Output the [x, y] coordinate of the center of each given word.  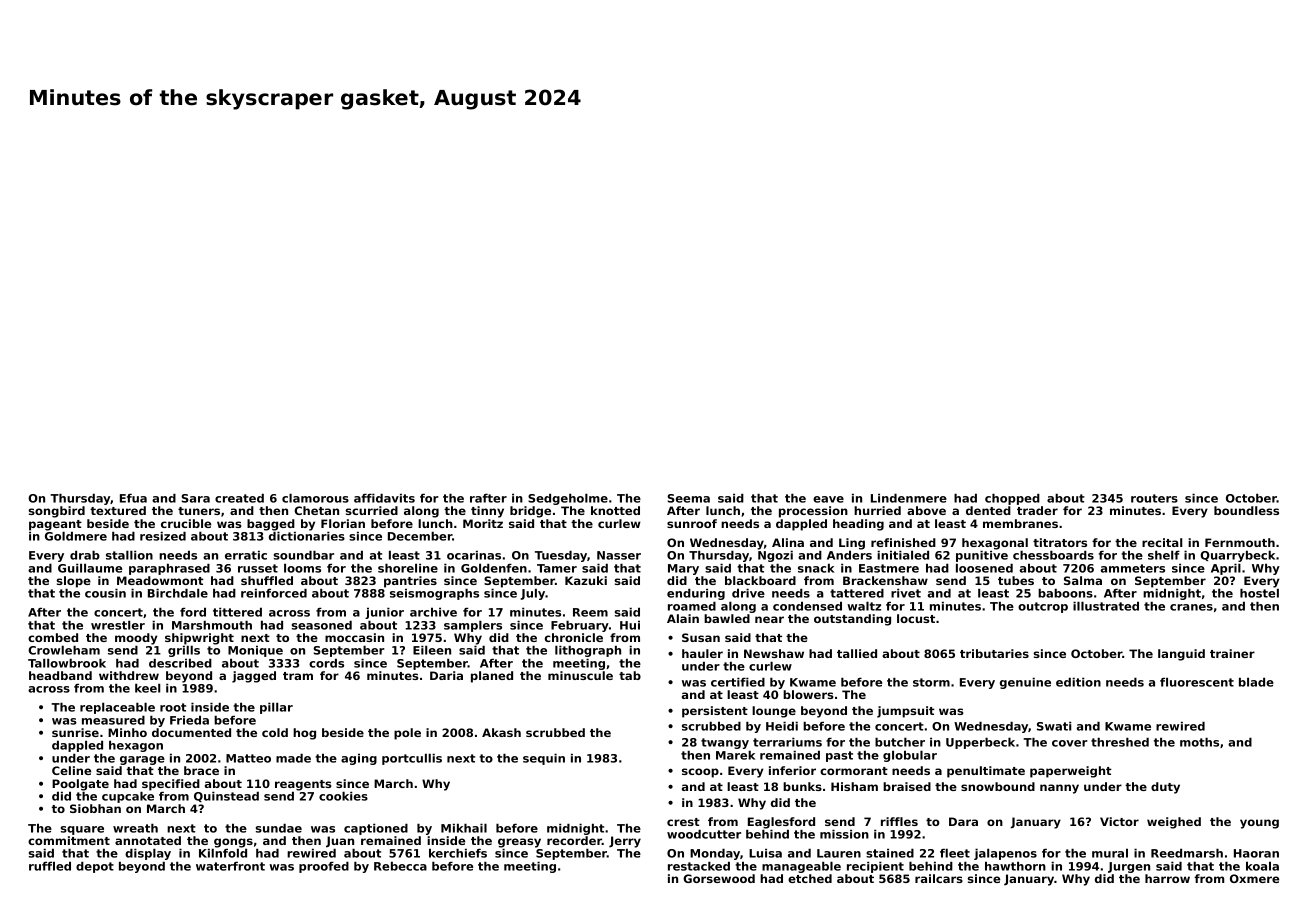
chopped [1012, 499]
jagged [254, 677]
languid [1181, 655]
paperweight [1071, 772]
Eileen [432, 650]
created [239, 498]
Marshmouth [212, 625]
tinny [487, 512]
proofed [324, 867]
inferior [792, 770]
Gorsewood [719, 878]
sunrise [75, 732]
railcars [939, 878]
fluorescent [1197, 682]
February [580, 626]
